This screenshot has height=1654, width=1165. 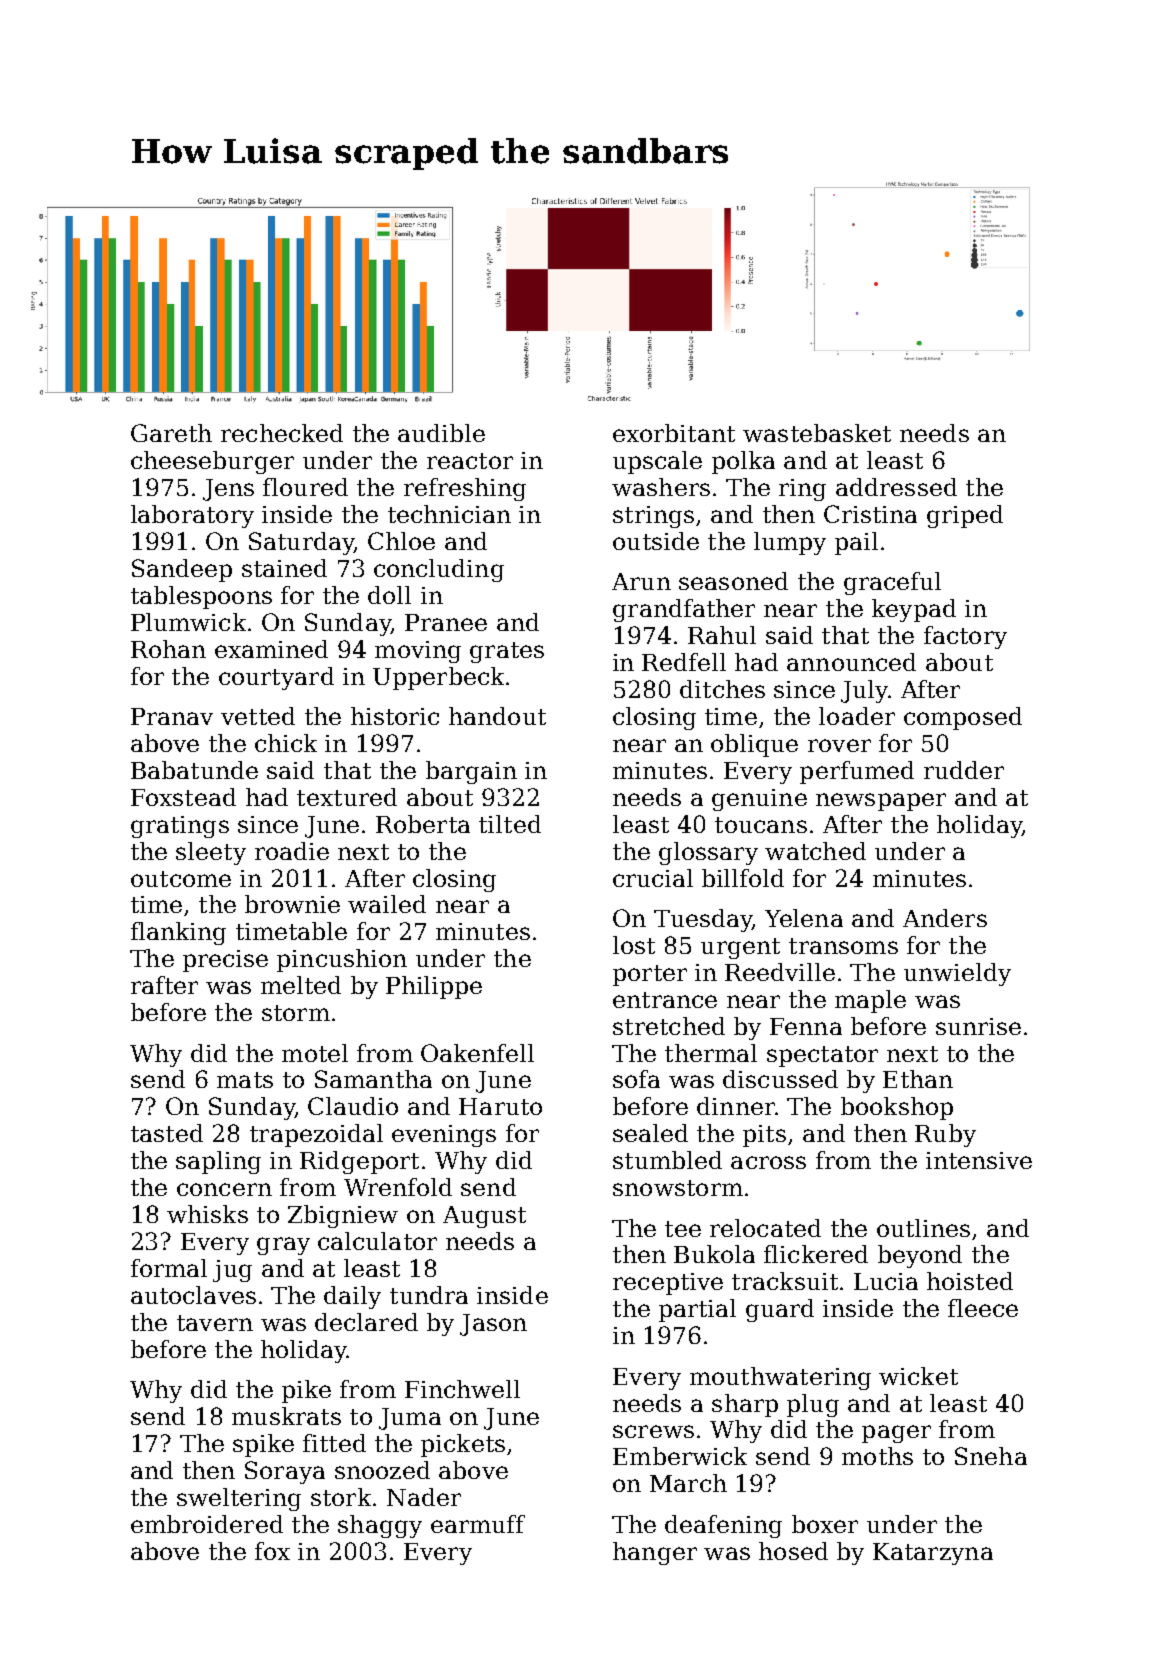 What do you see at coordinates (804, 918) in the screenshot?
I see `Yelena` at bounding box center [804, 918].
